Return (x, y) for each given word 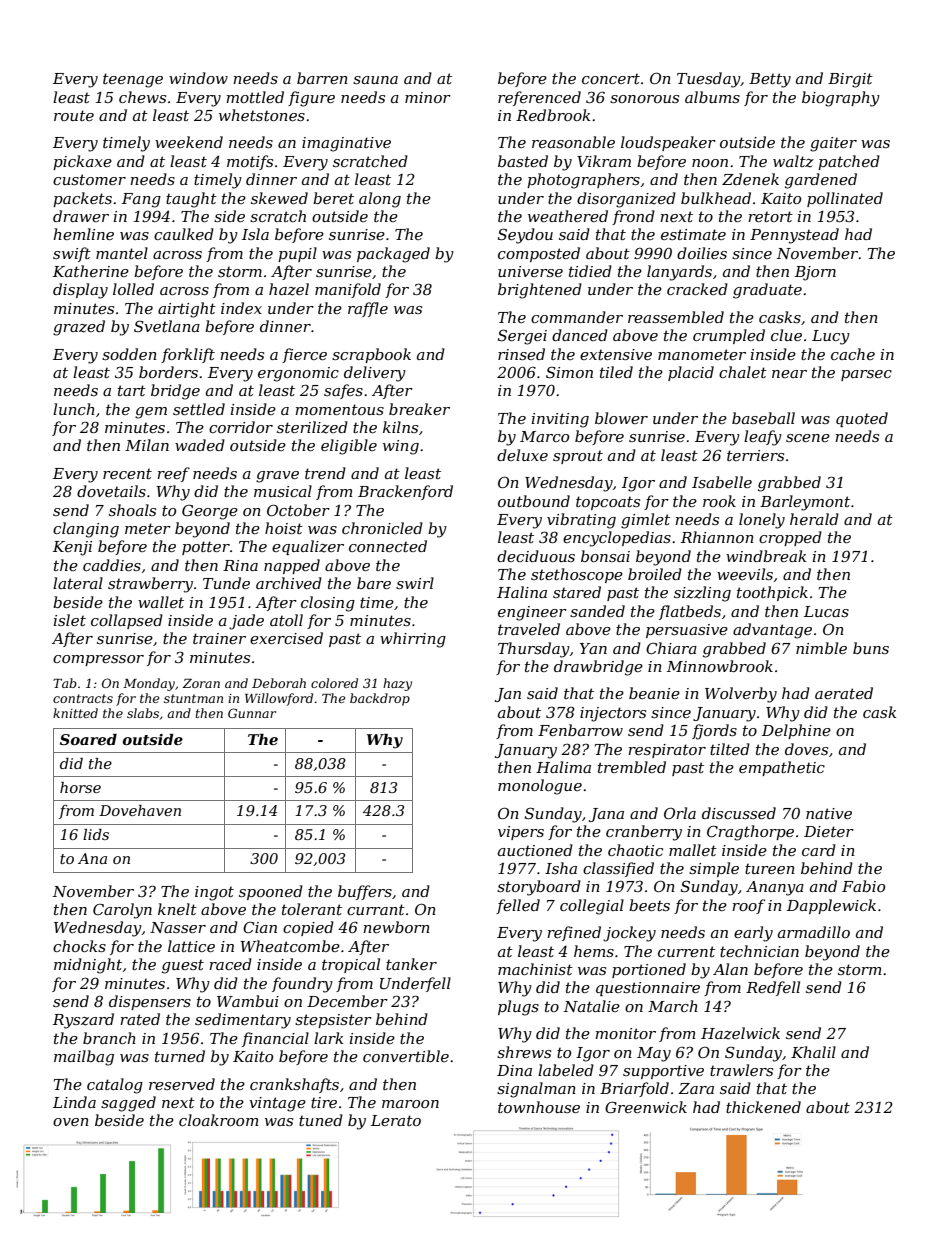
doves (806, 749)
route (74, 115)
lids (96, 834)
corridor (241, 427)
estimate (693, 234)
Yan (593, 648)
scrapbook (371, 355)
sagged (128, 1104)
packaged (393, 255)
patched (849, 162)
